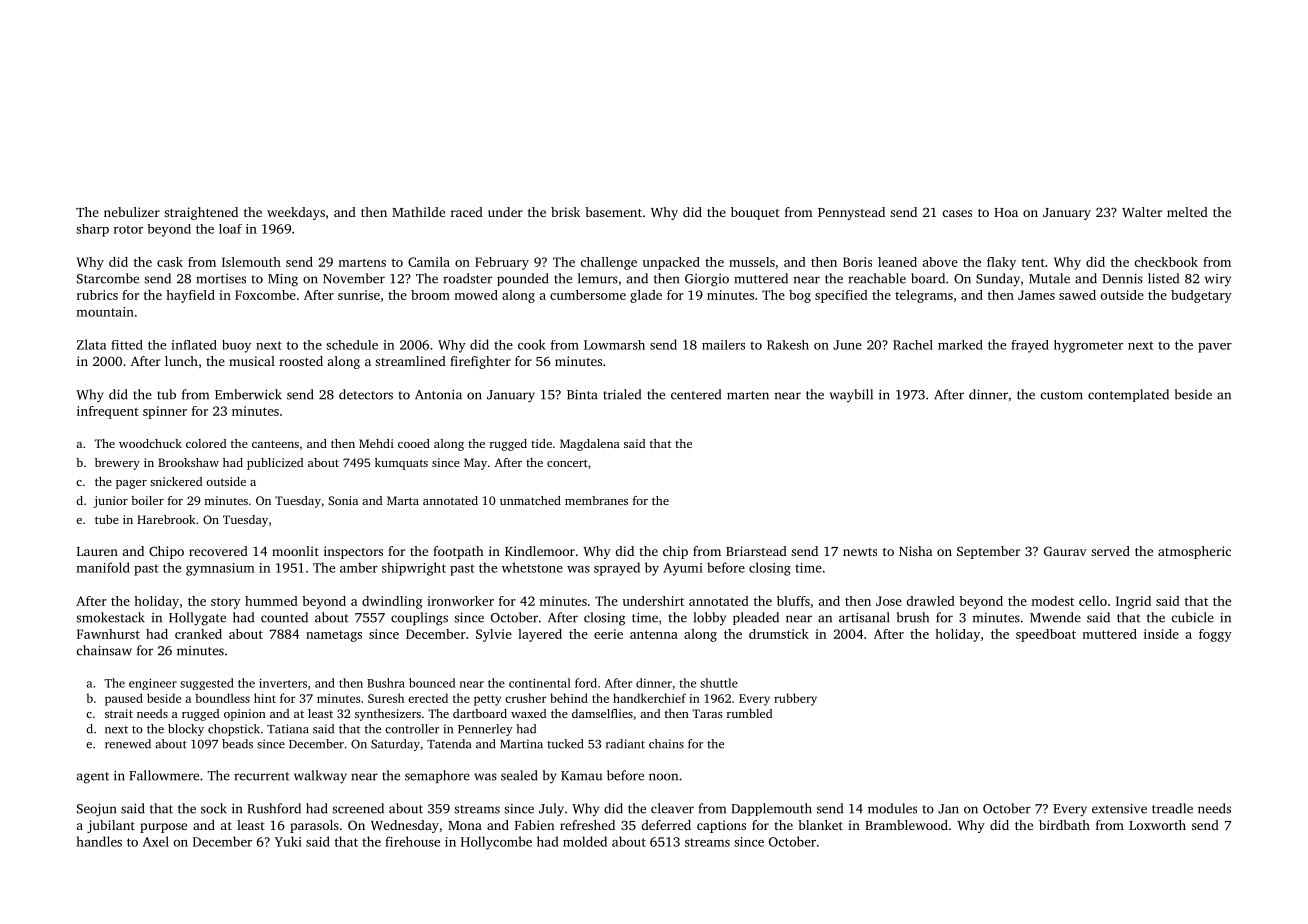 Image resolution: width=1308 pixels, height=924 pixels. Describe the element at coordinates (128, 744) in the page. I see `renewed` at that location.
